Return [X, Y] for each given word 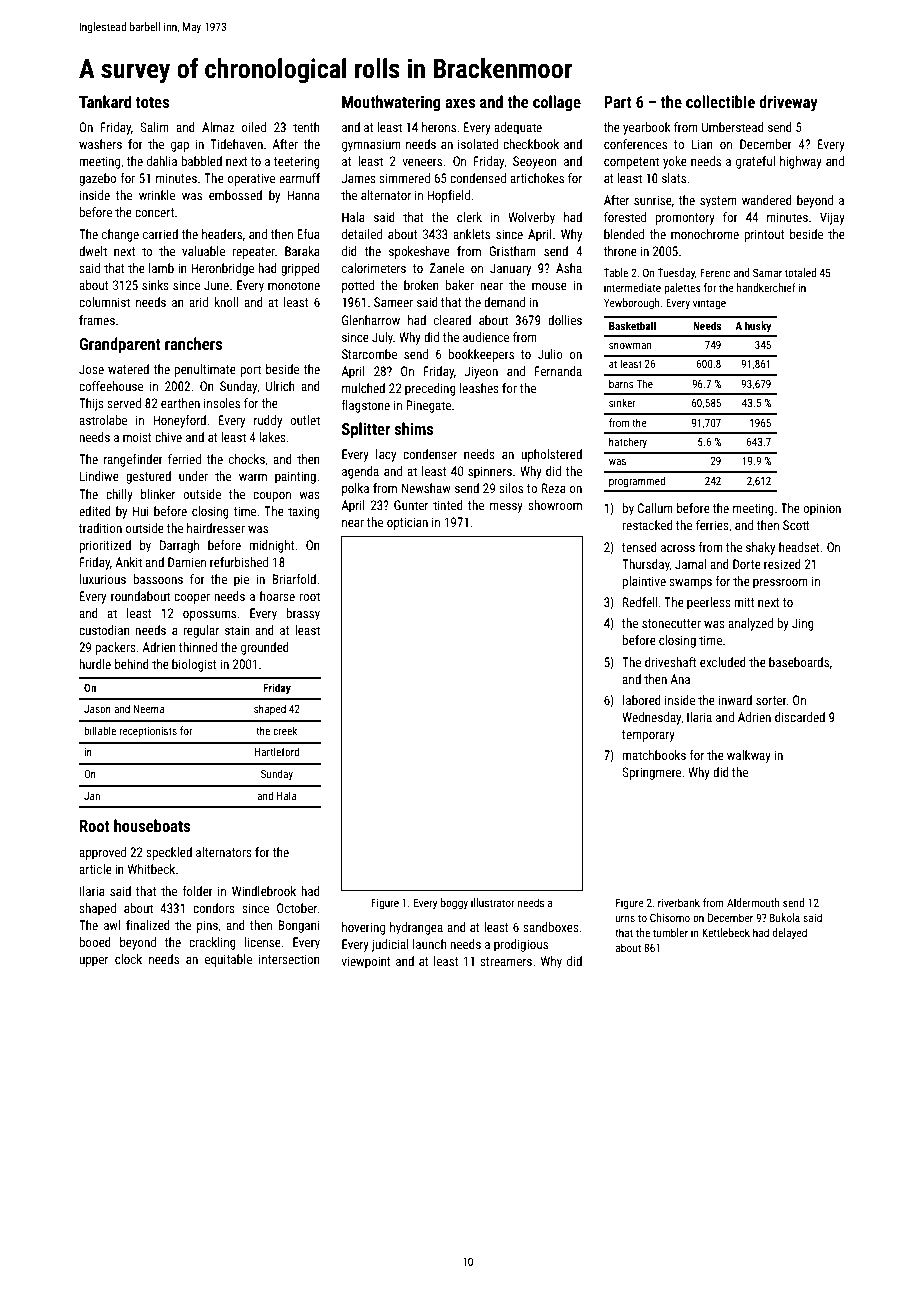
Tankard [105, 101]
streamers [506, 961]
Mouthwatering [391, 103]
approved [102, 853]
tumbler [670, 932]
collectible [720, 101]
